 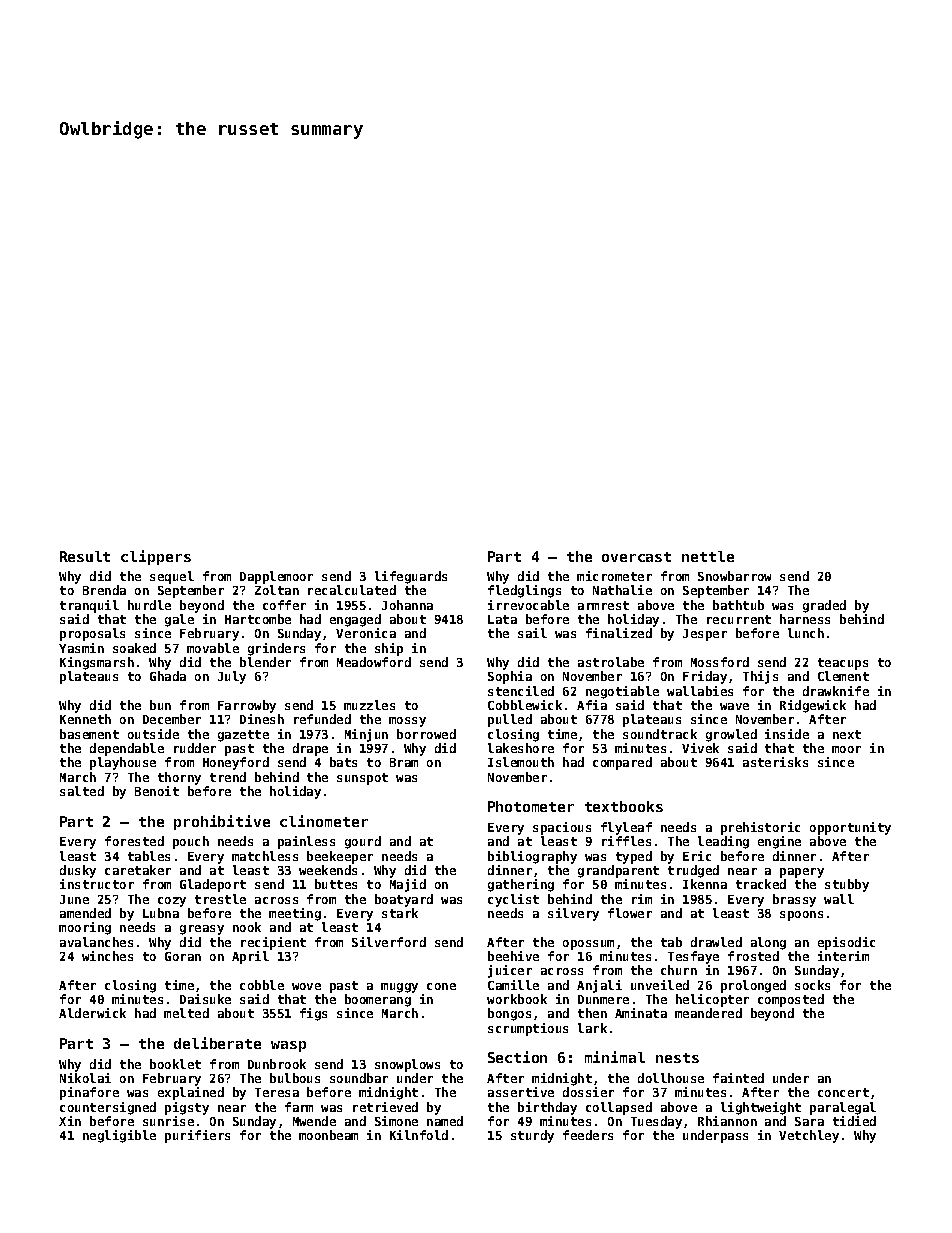 I want to click on Mossford, so click(x=720, y=662).
